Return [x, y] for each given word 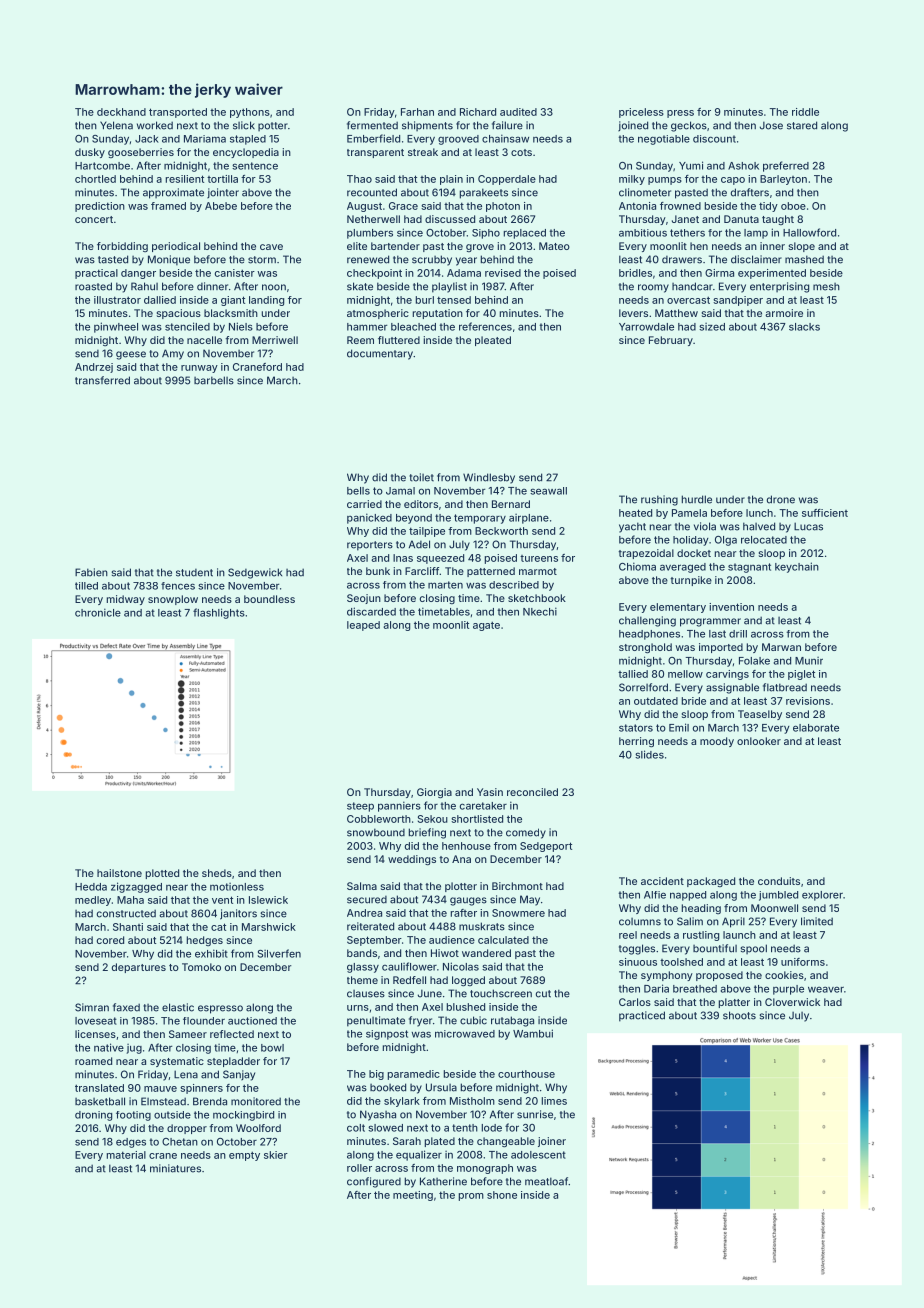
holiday [691, 541]
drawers [682, 260]
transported [178, 113]
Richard [478, 112]
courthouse [526, 1074]
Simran [92, 1007]
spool [753, 949]
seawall [548, 491]
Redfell [409, 980]
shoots [739, 1015]
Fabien [91, 572]
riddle [805, 112]
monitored [256, 1101]
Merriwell [275, 340]
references [485, 326]
